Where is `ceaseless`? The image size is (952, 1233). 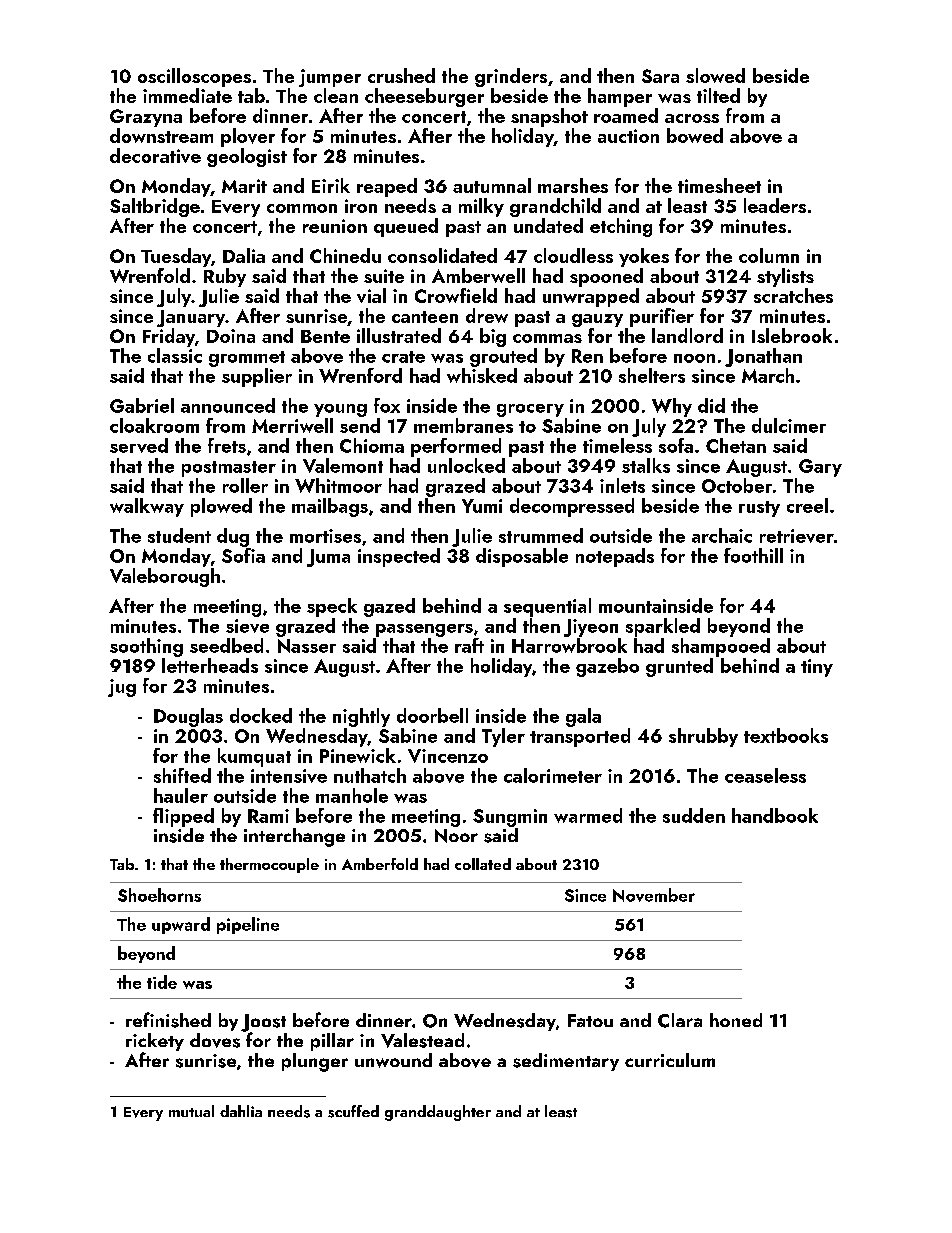
ceaseless is located at coordinates (765, 775).
